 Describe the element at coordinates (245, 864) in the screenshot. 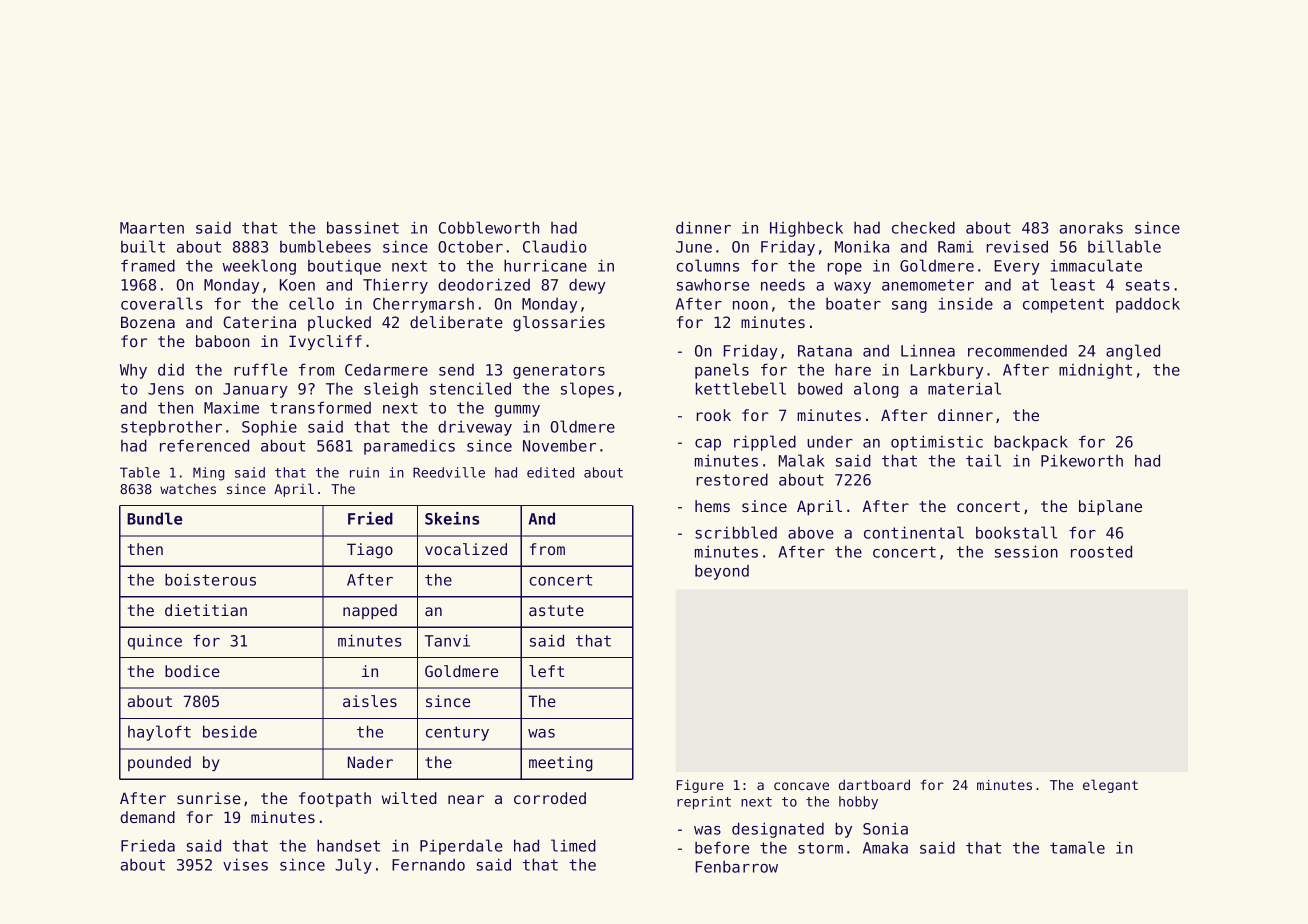

I see `vises` at that location.
